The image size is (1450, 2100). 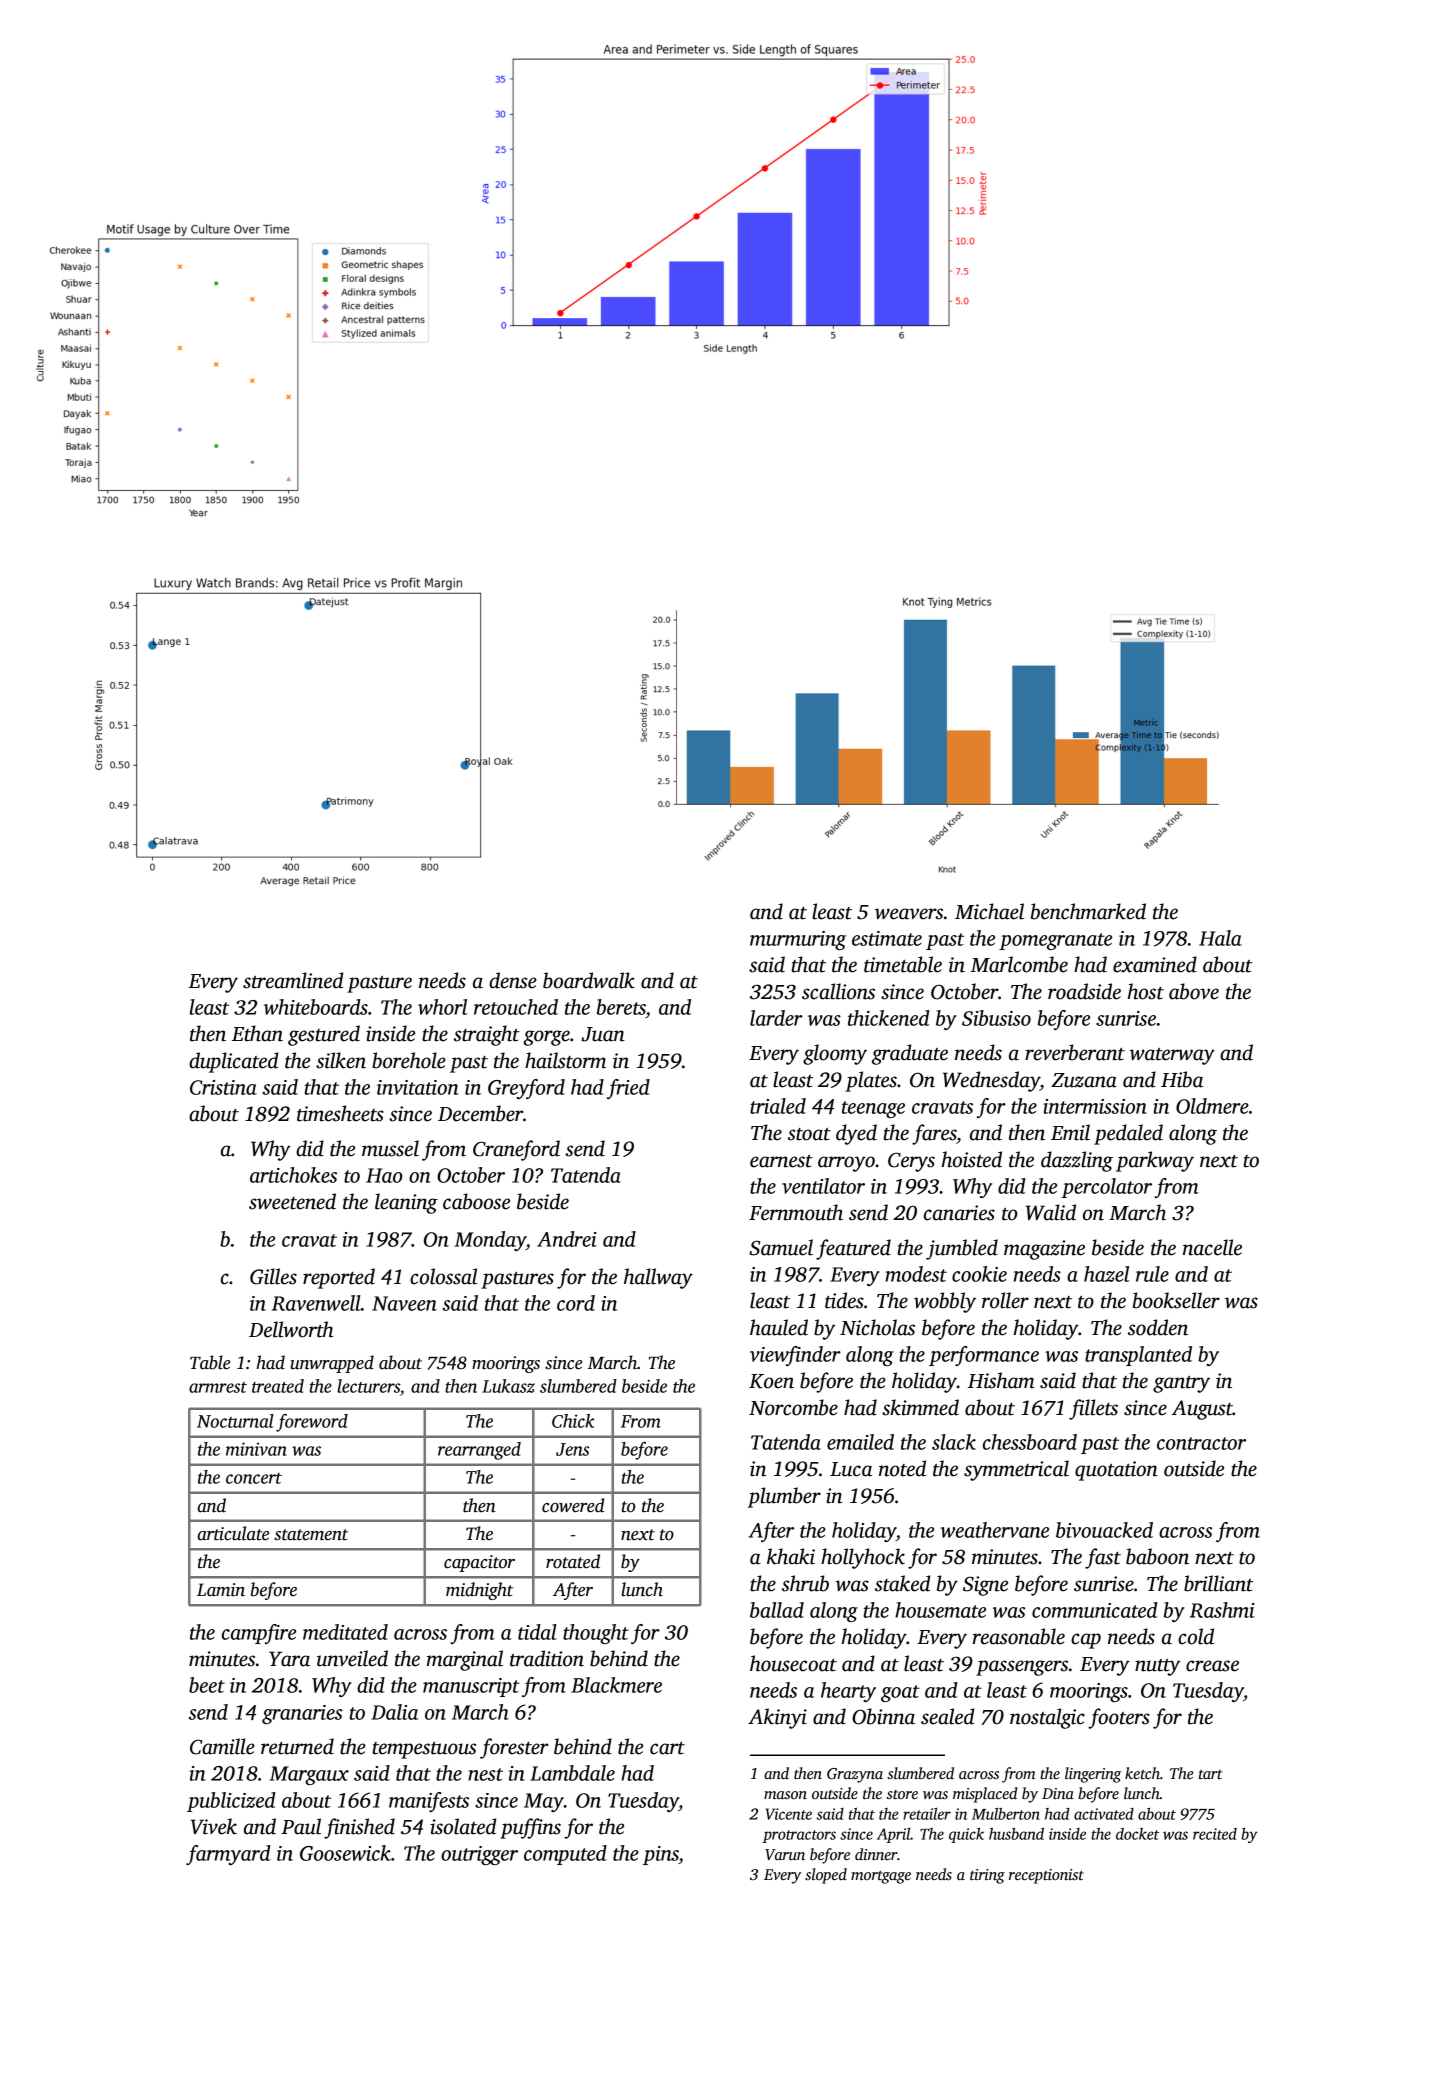 I want to click on colossal, so click(x=443, y=1276).
